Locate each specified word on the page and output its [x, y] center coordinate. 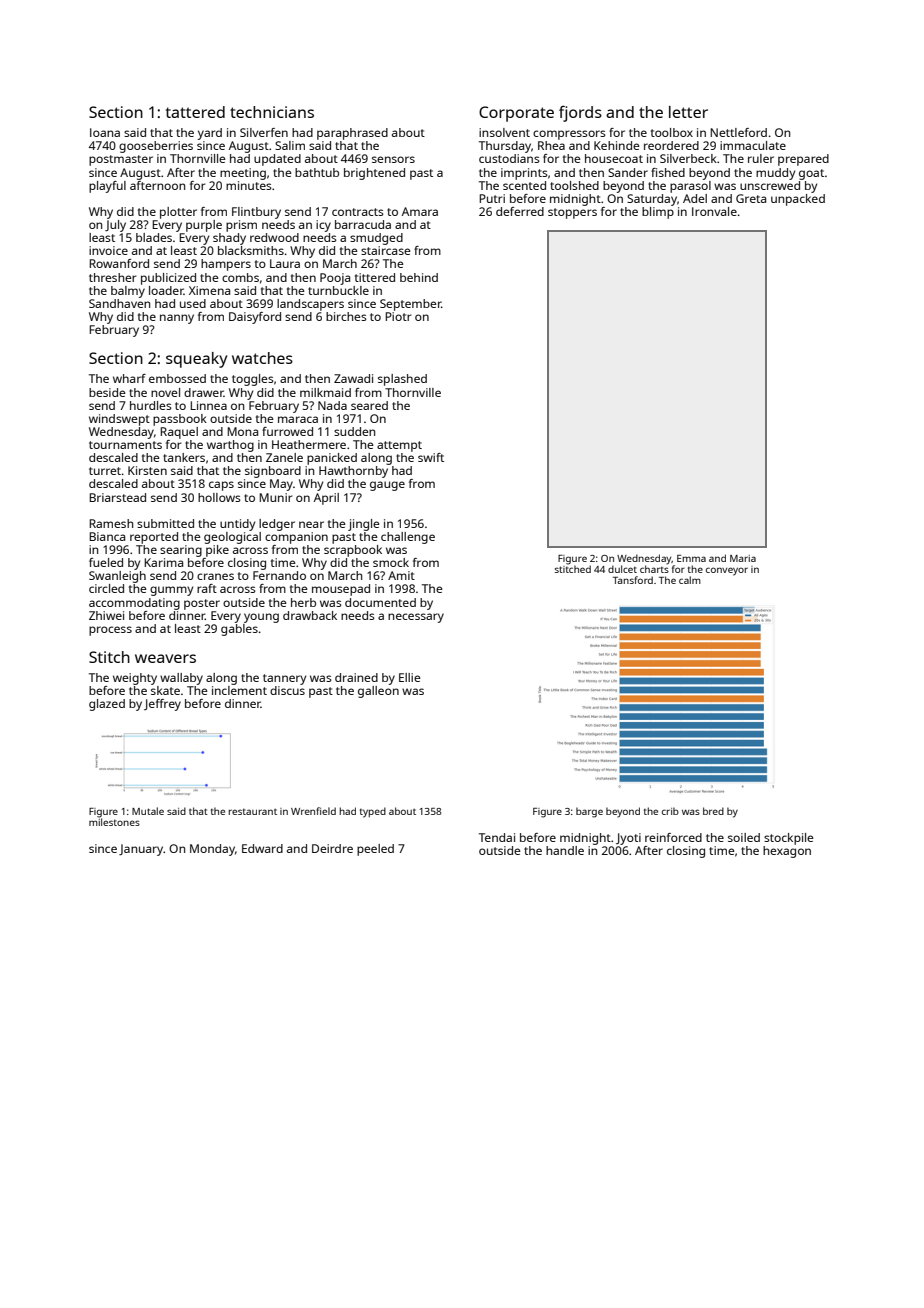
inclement [239, 690]
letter [688, 112]
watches [262, 358]
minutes [249, 185]
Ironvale [714, 211]
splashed [402, 380]
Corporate [516, 114]
